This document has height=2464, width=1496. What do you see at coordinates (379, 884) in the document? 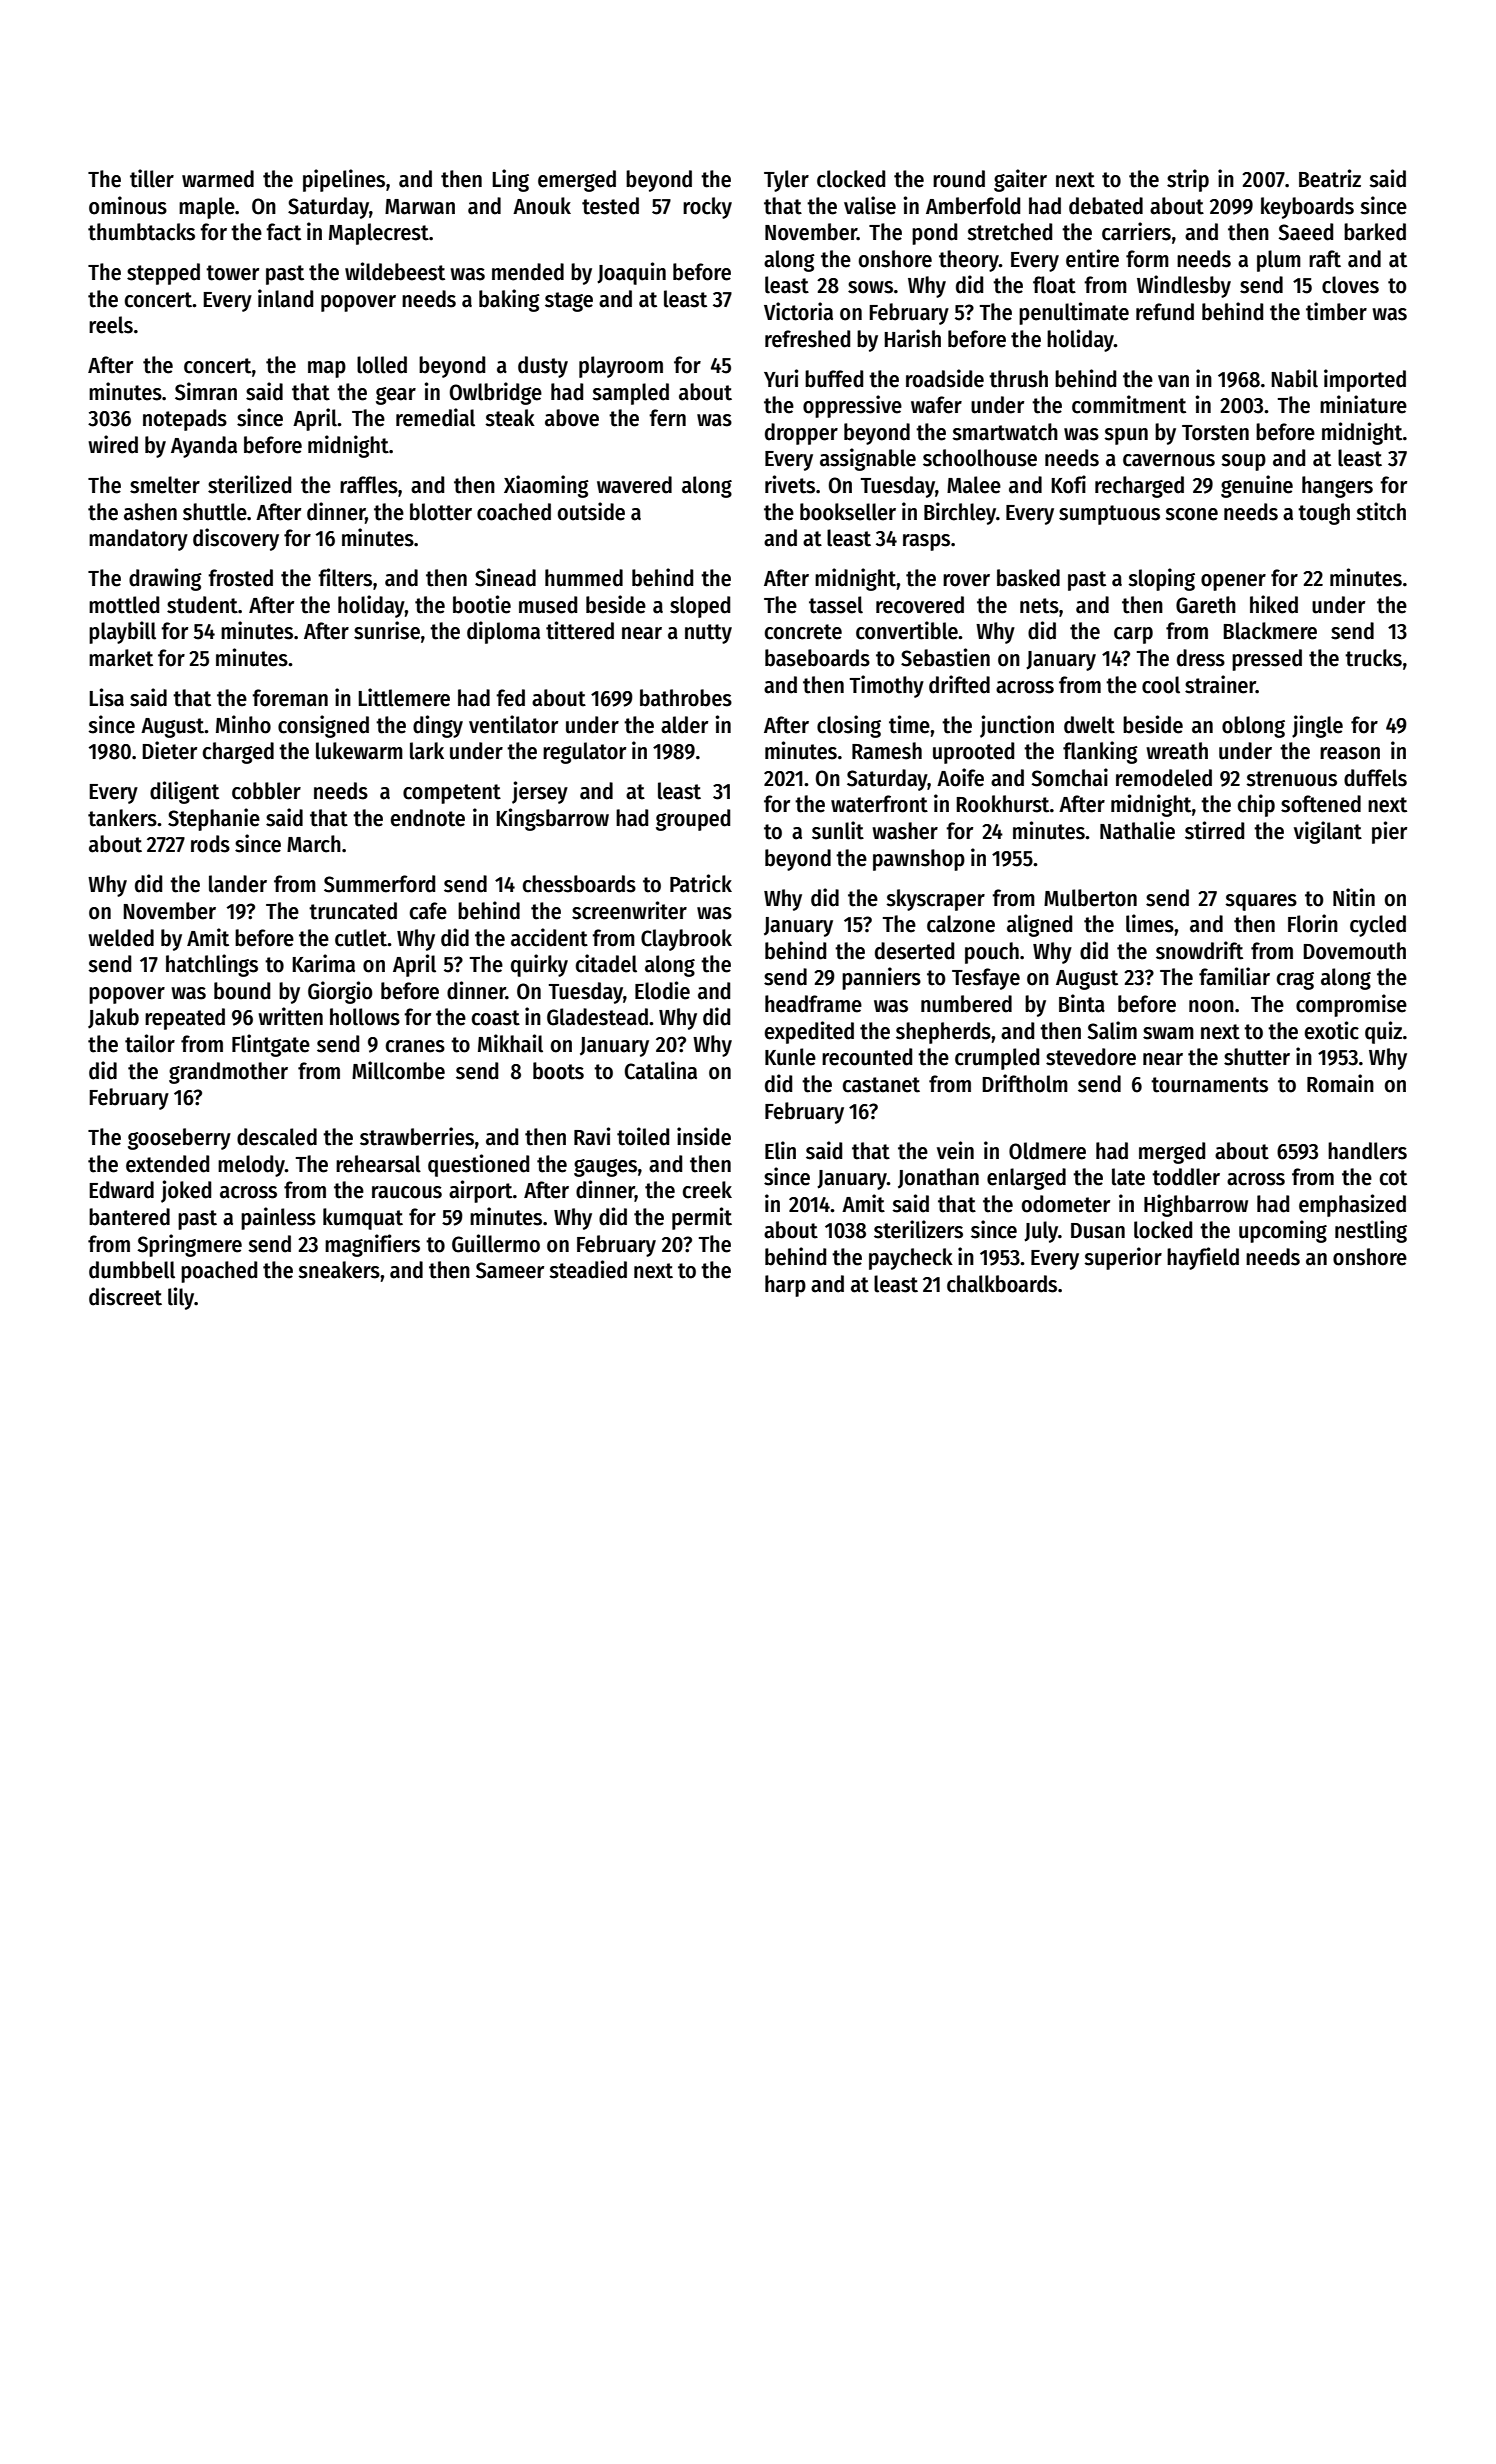
I see `Summerford` at bounding box center [379, 884].
